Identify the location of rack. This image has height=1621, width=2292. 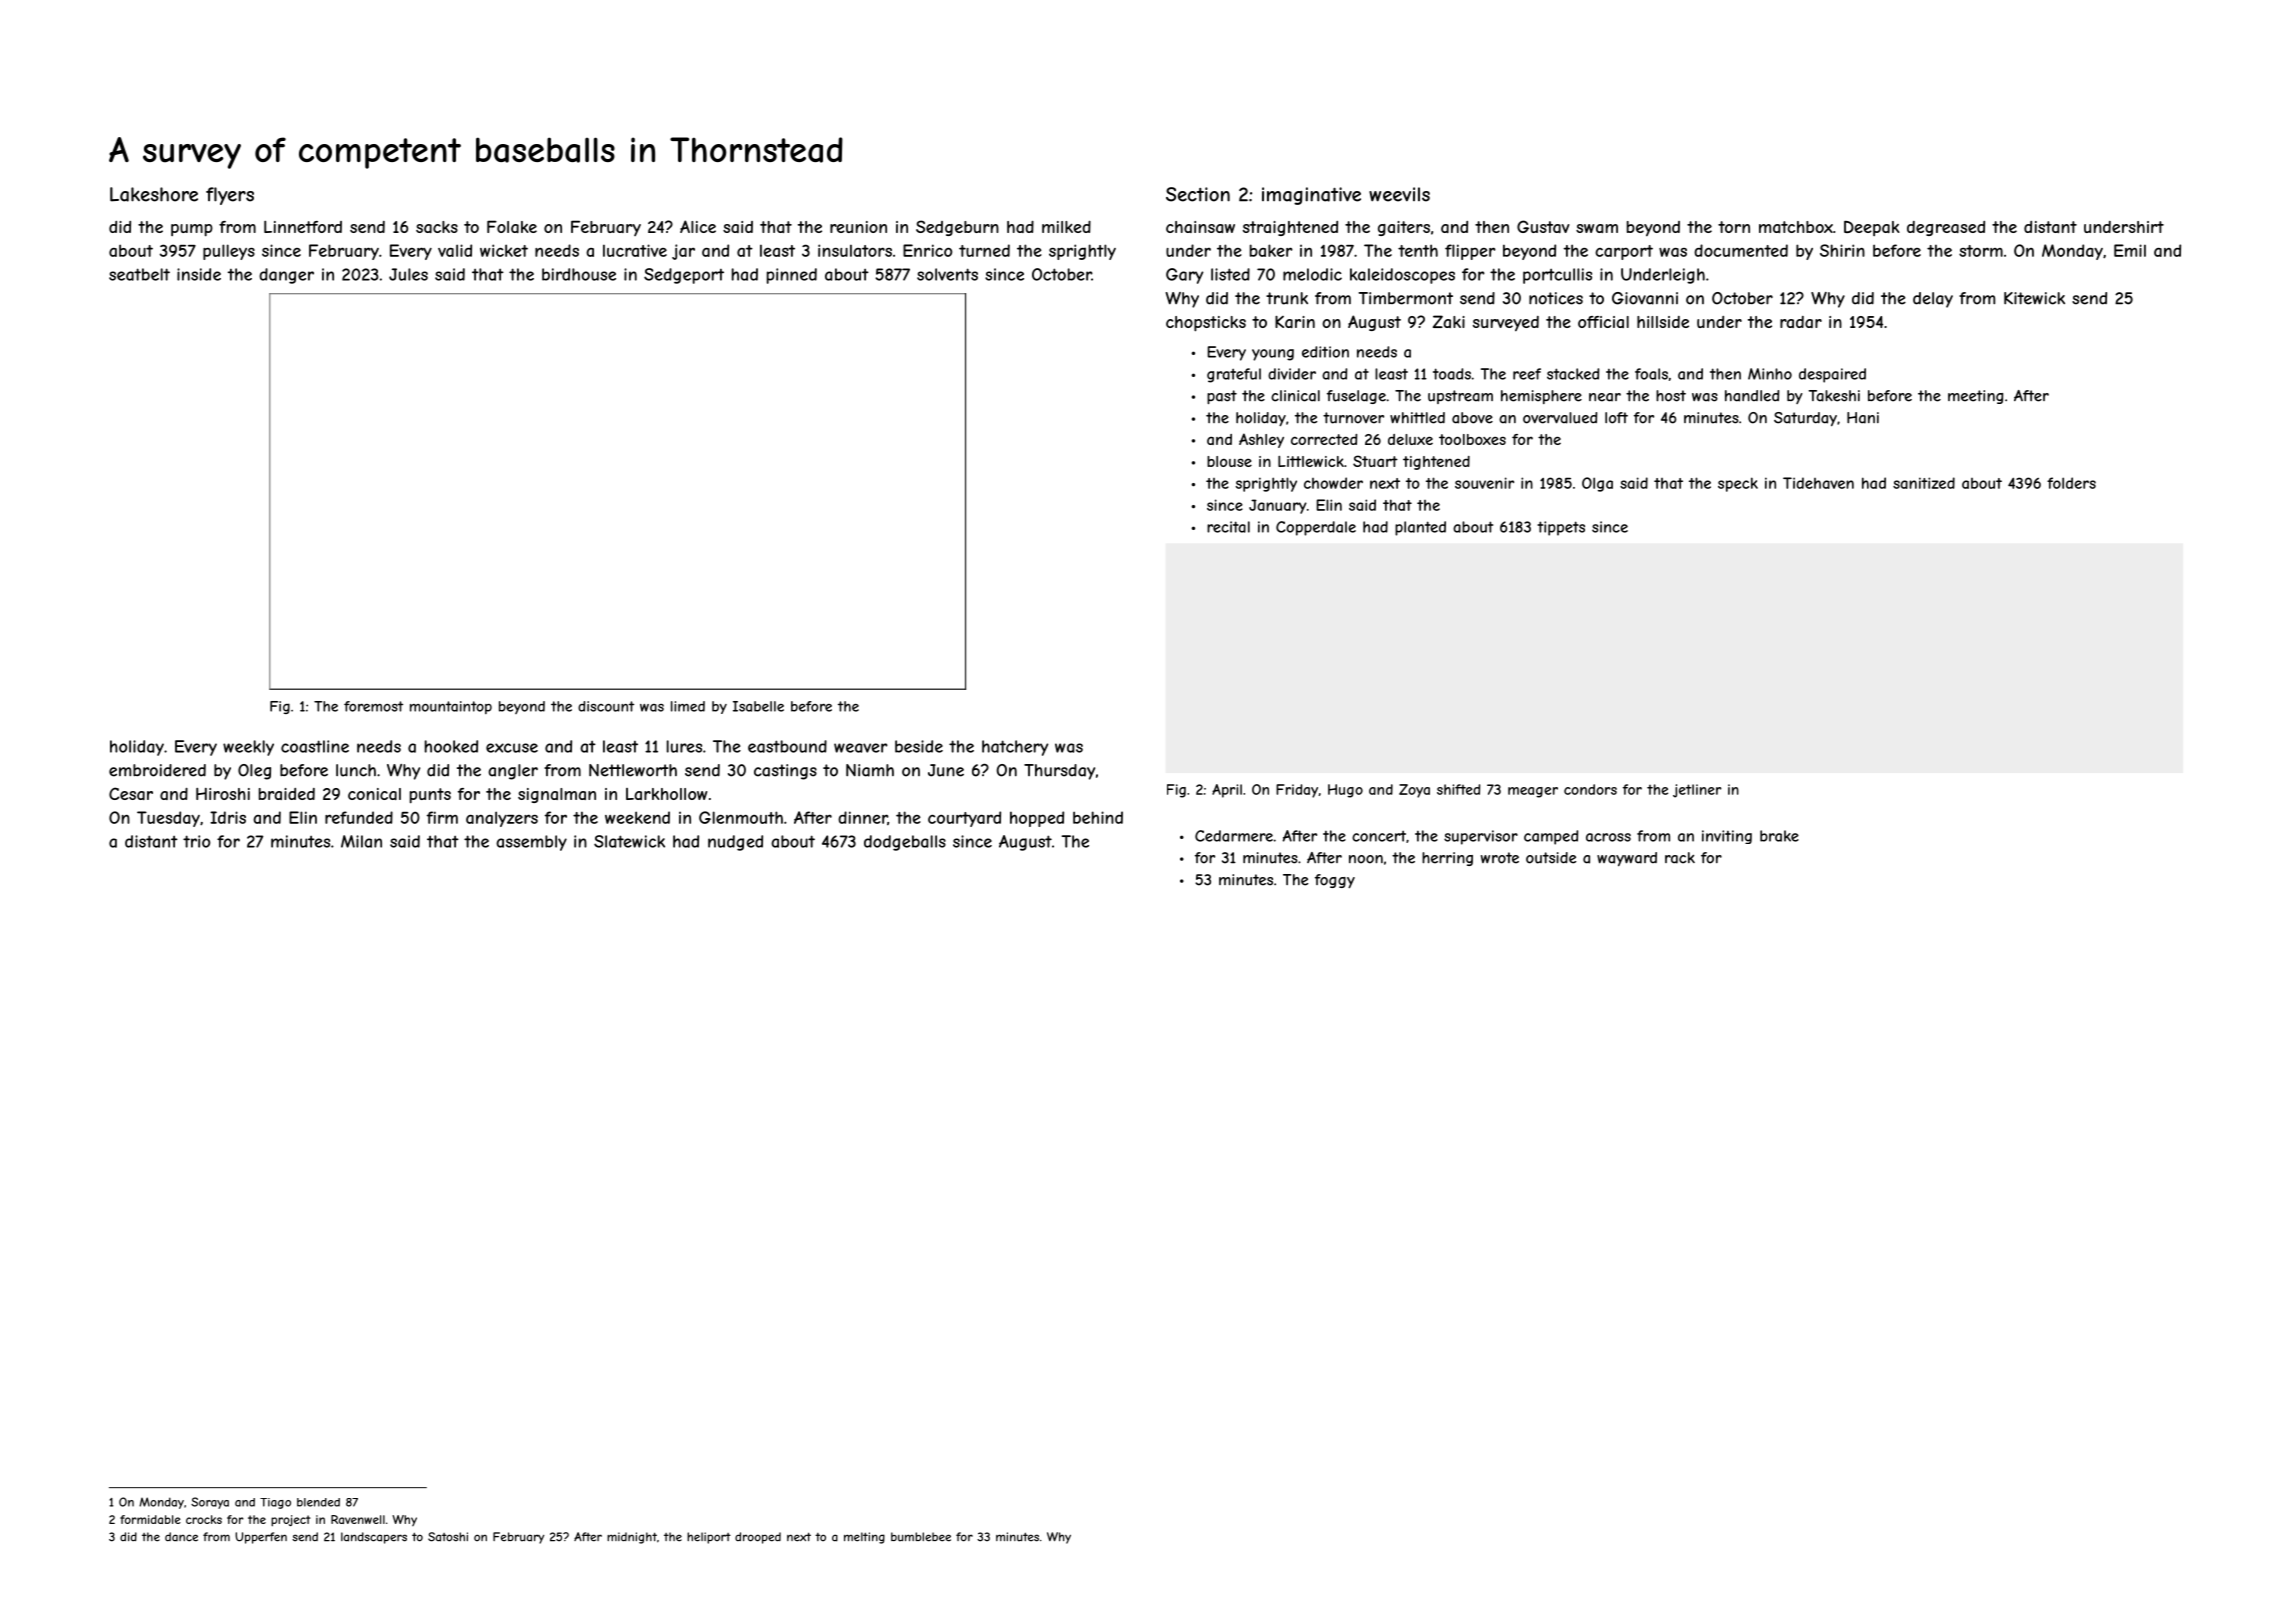
(1680, 858).
